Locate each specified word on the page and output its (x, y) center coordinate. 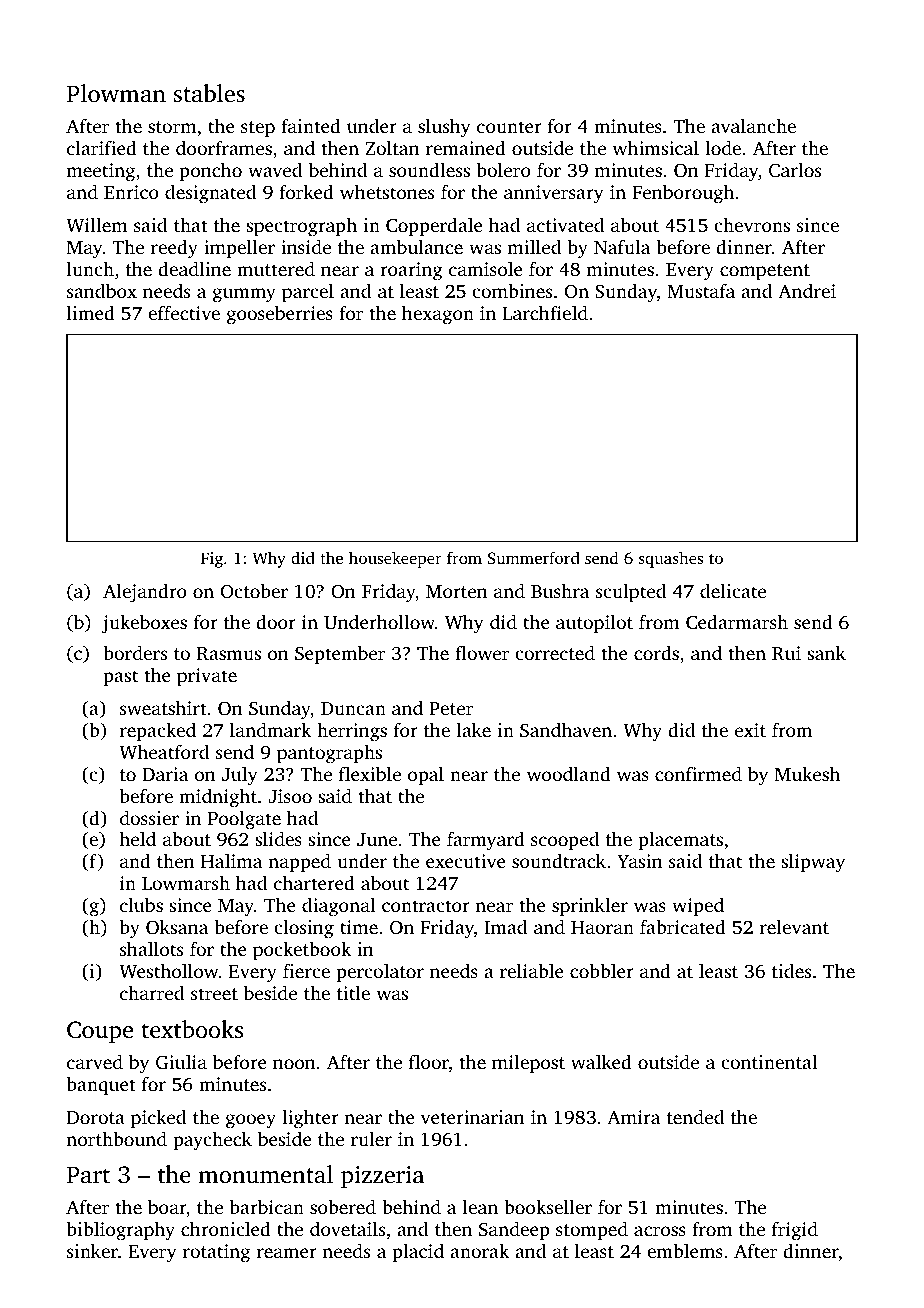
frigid (795, 1231)
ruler (371, 1139)
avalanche (753, 125)
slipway (813, 863)
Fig (212, 560)
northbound (116, 1139)
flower (482, 652)
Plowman (116, 93)
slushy (444, 128)
